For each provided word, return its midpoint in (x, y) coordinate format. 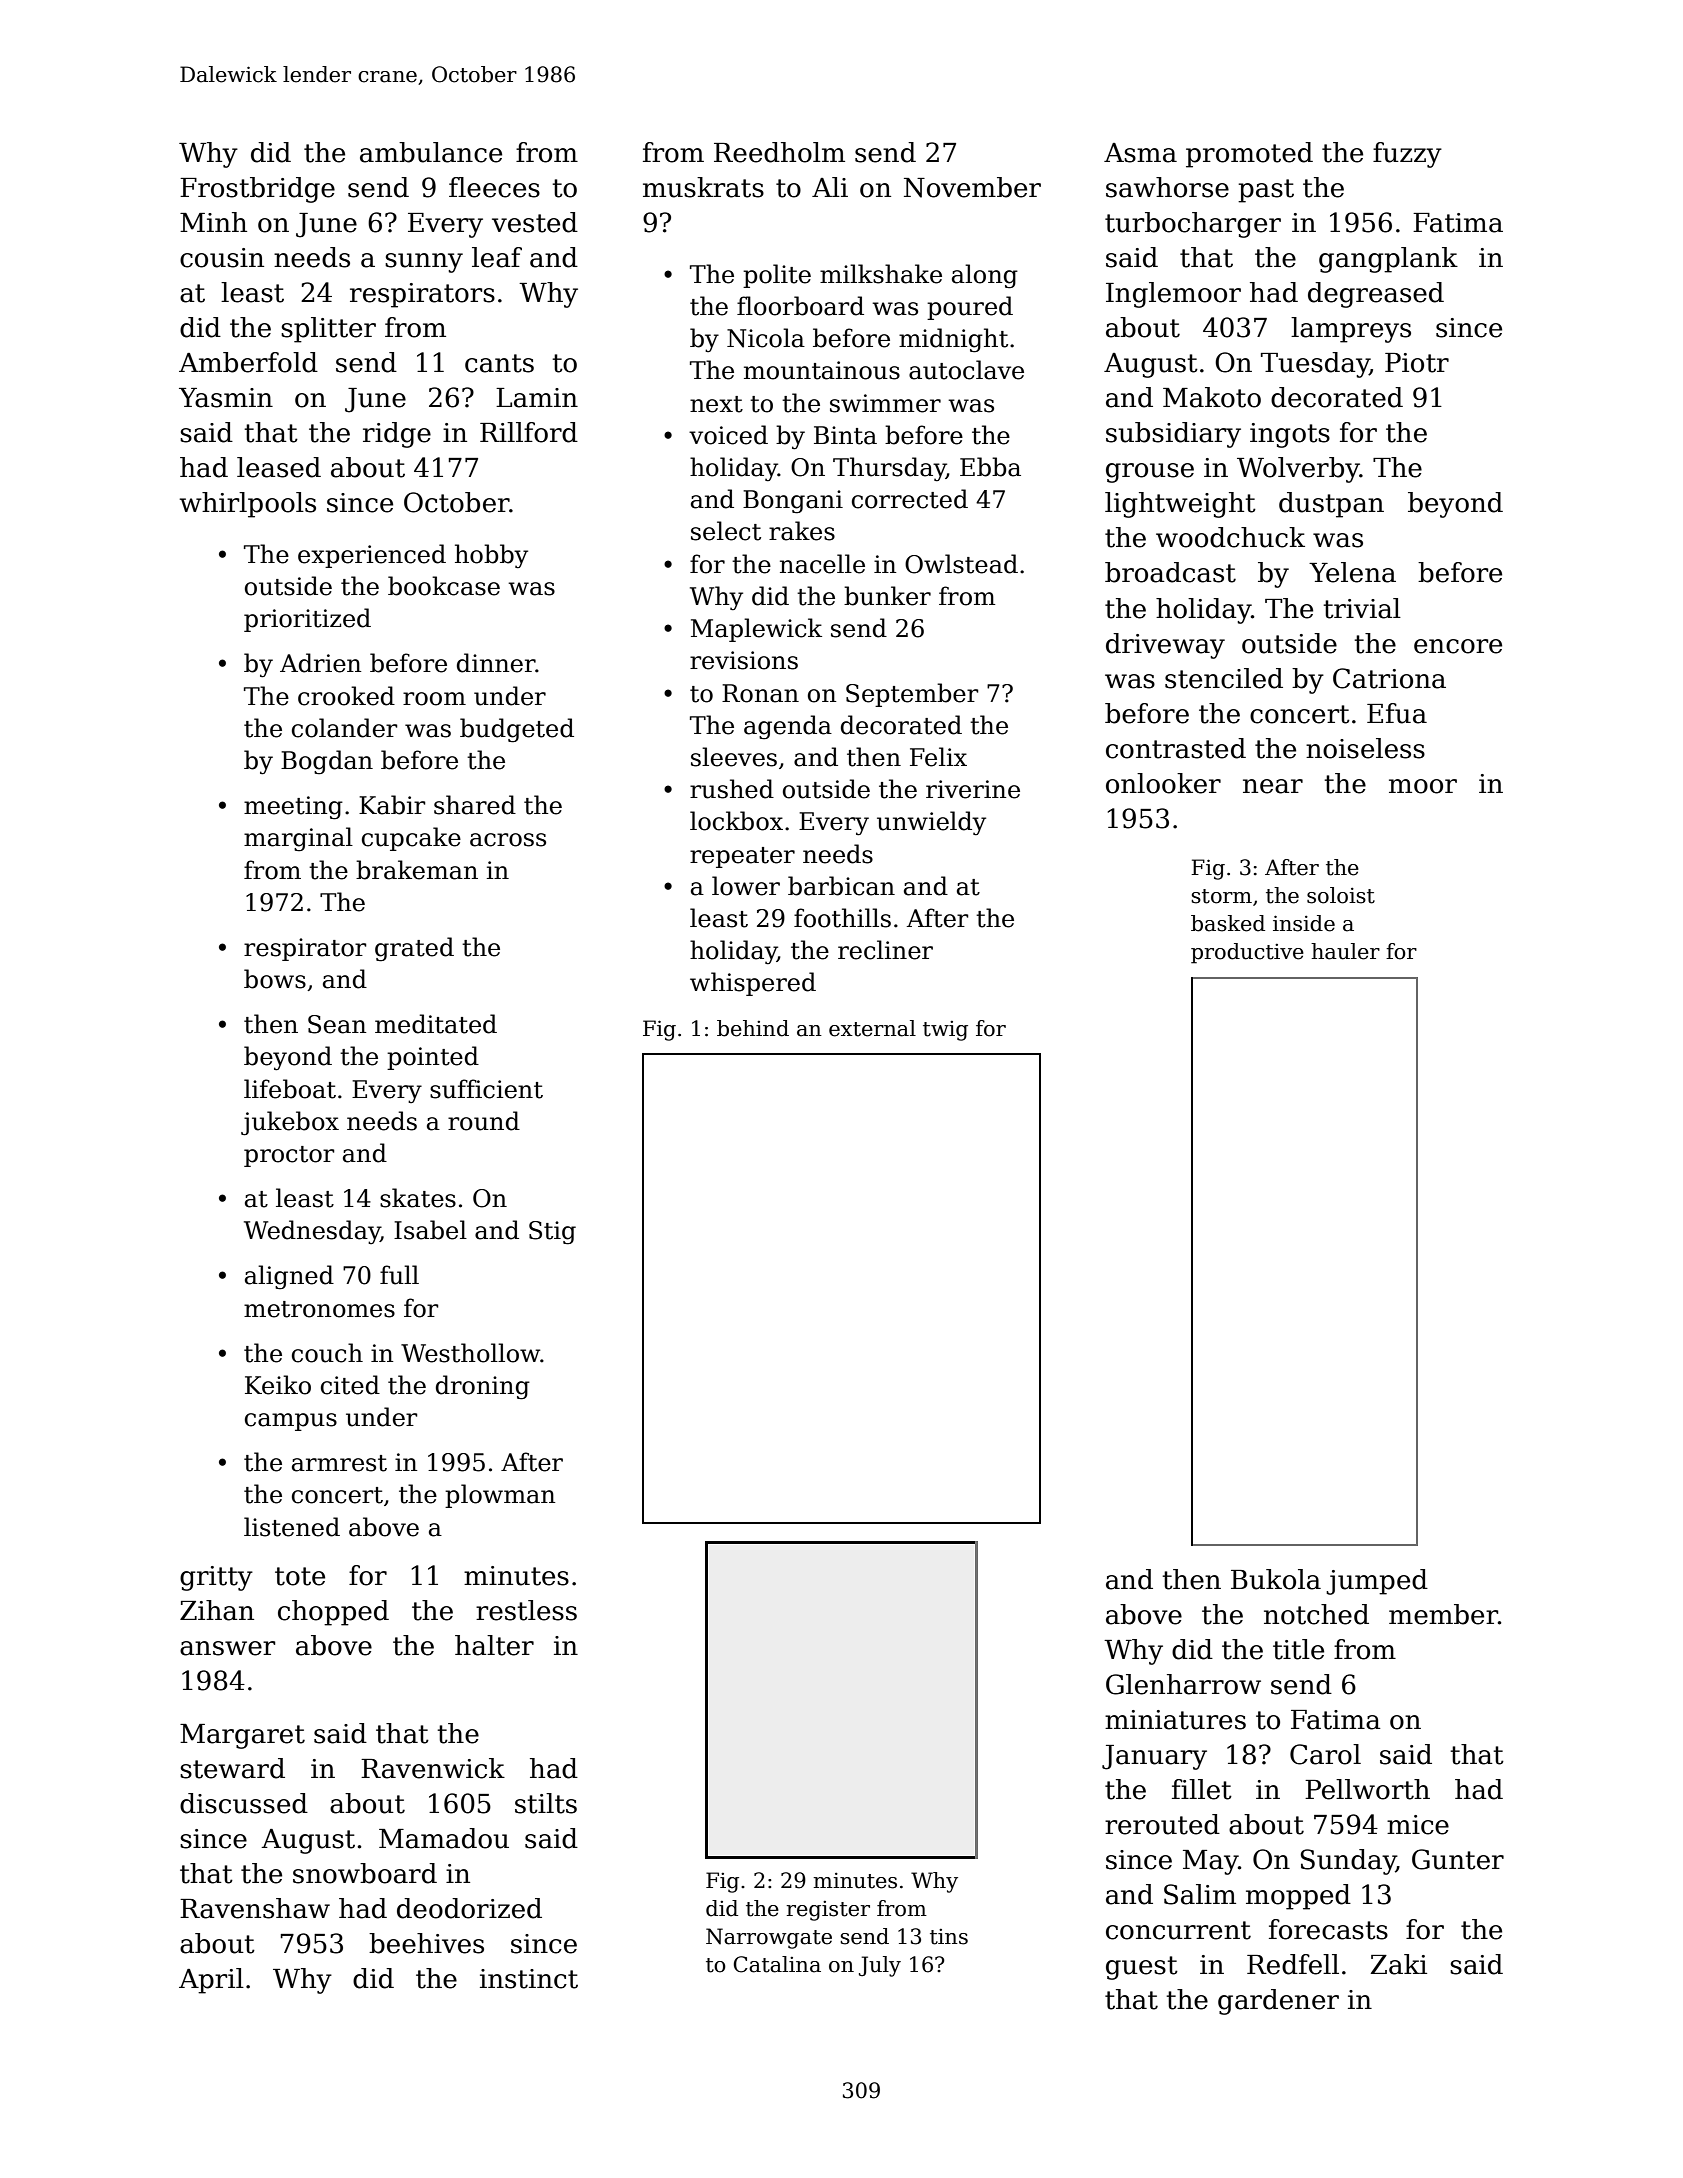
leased (279, 467)
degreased (1376, 295)
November (972, 187)
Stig (552, 1233)
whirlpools (248, 505)
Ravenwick (433, 1768)
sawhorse (1167, 187)
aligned (289, 1277)
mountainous (822, 370)
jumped (1377, 1582)
